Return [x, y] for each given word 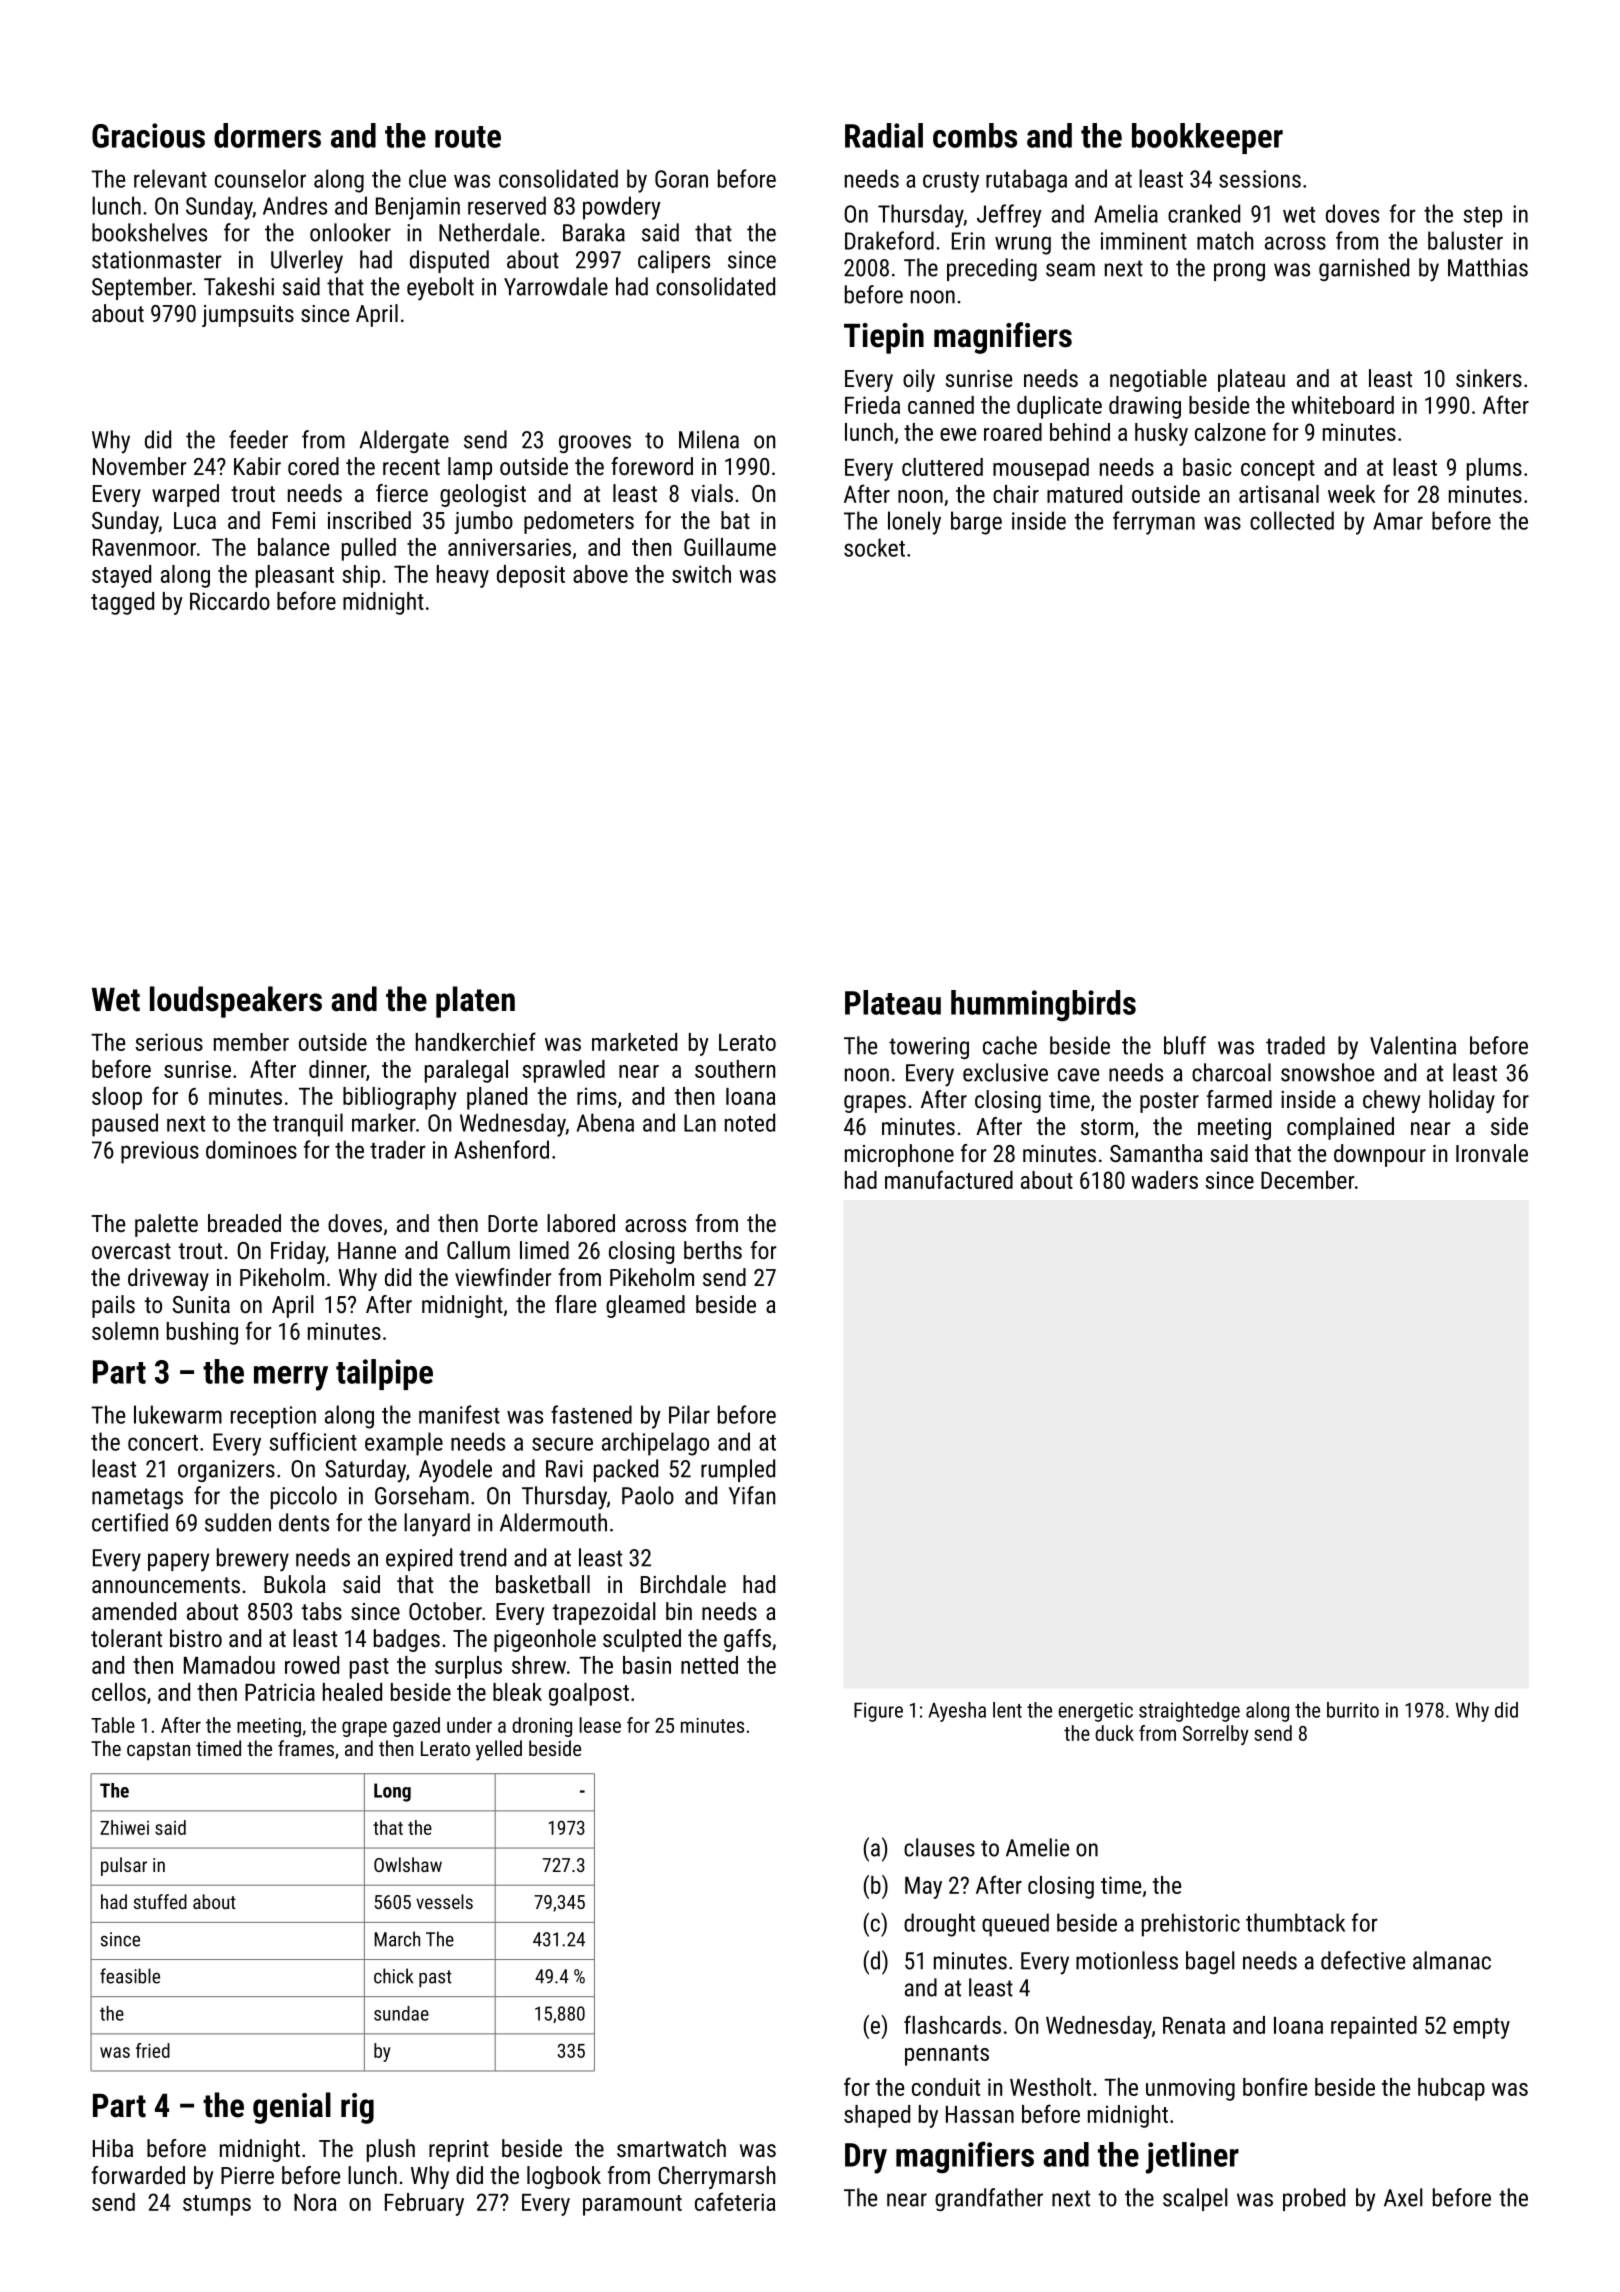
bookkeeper [1207, 138]
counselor [260, 178]
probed [1314, 2199]
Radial [884, 135]
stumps [217, 2205]
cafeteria [735, 2201]
